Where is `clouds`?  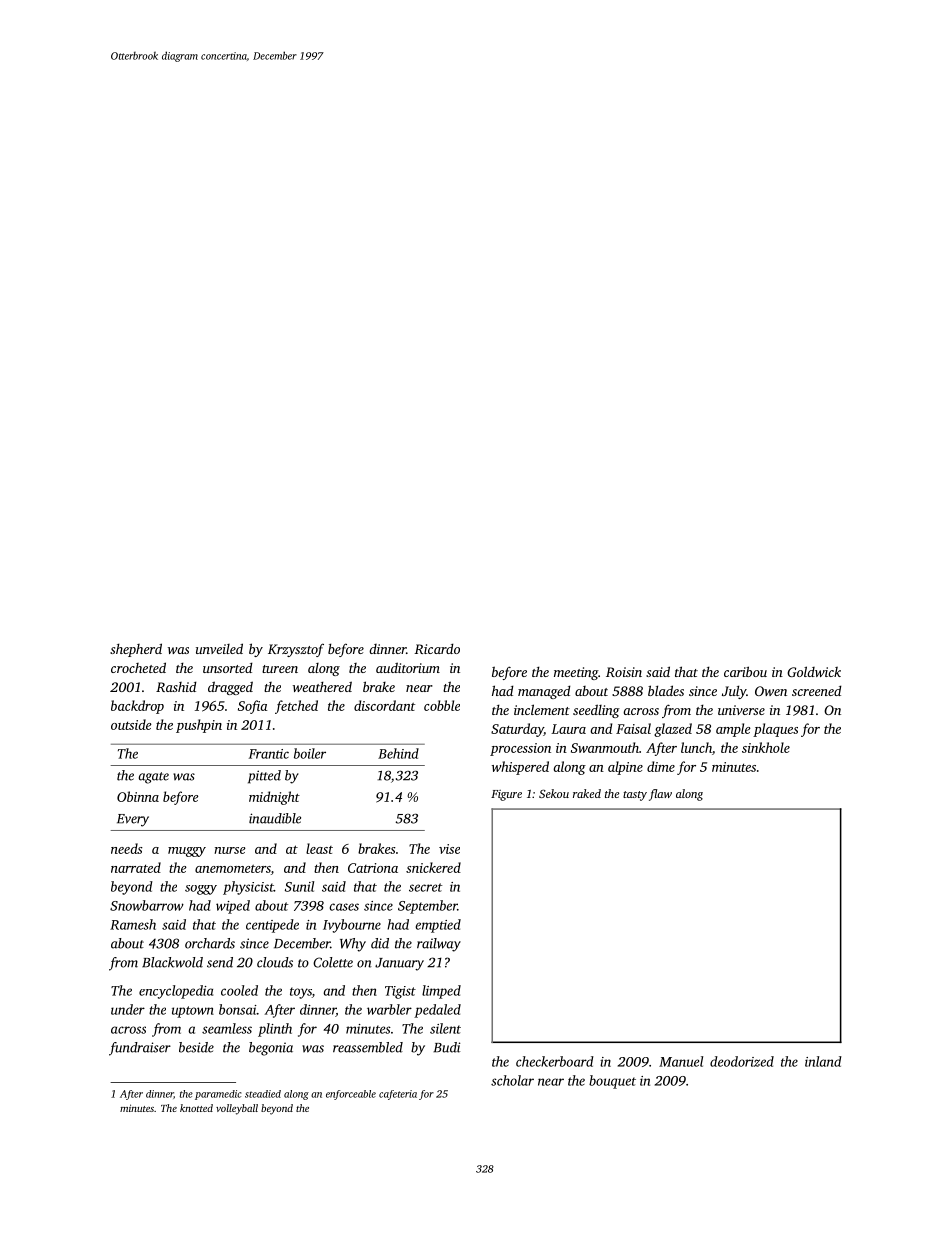 clouds is located at coordinates (275, 962).
